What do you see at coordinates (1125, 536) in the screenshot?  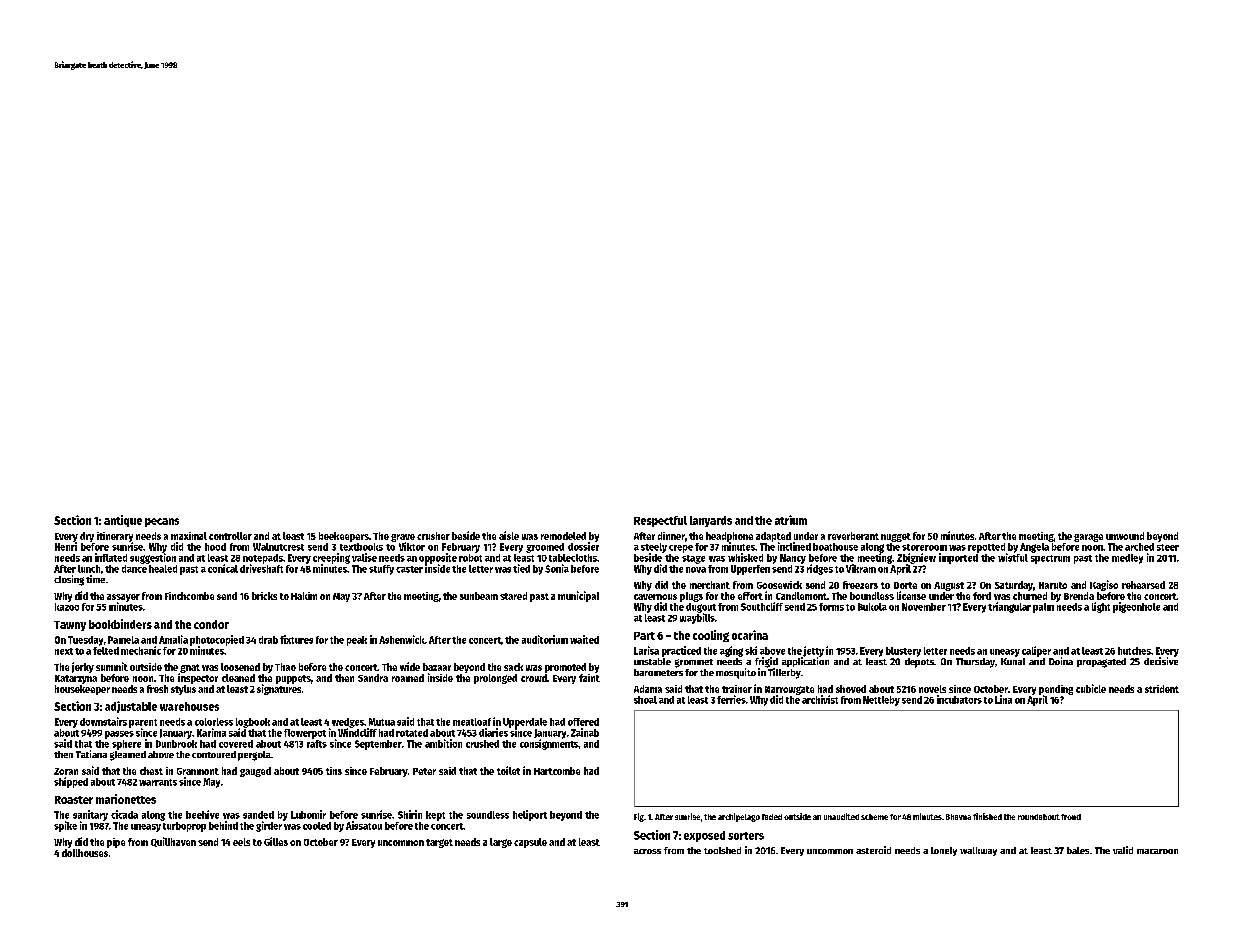 I see `unwound` at bounding box center [1125, 536].
